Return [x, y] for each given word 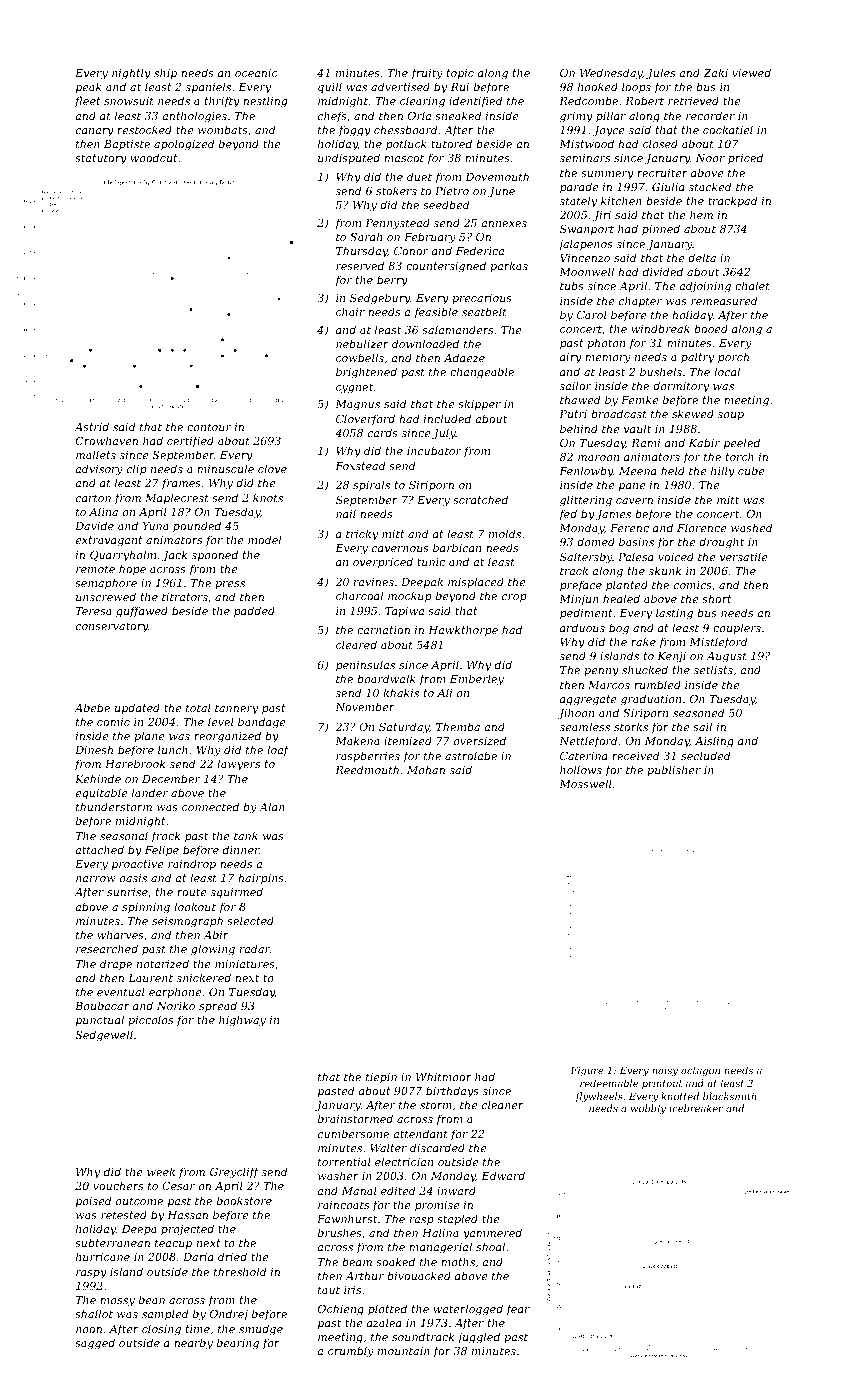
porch [733, 358]
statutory [100, 159]
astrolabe [471, 755]
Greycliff [235, 1173]
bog [619, 629]
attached [99, 849]
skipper [479, 404]
